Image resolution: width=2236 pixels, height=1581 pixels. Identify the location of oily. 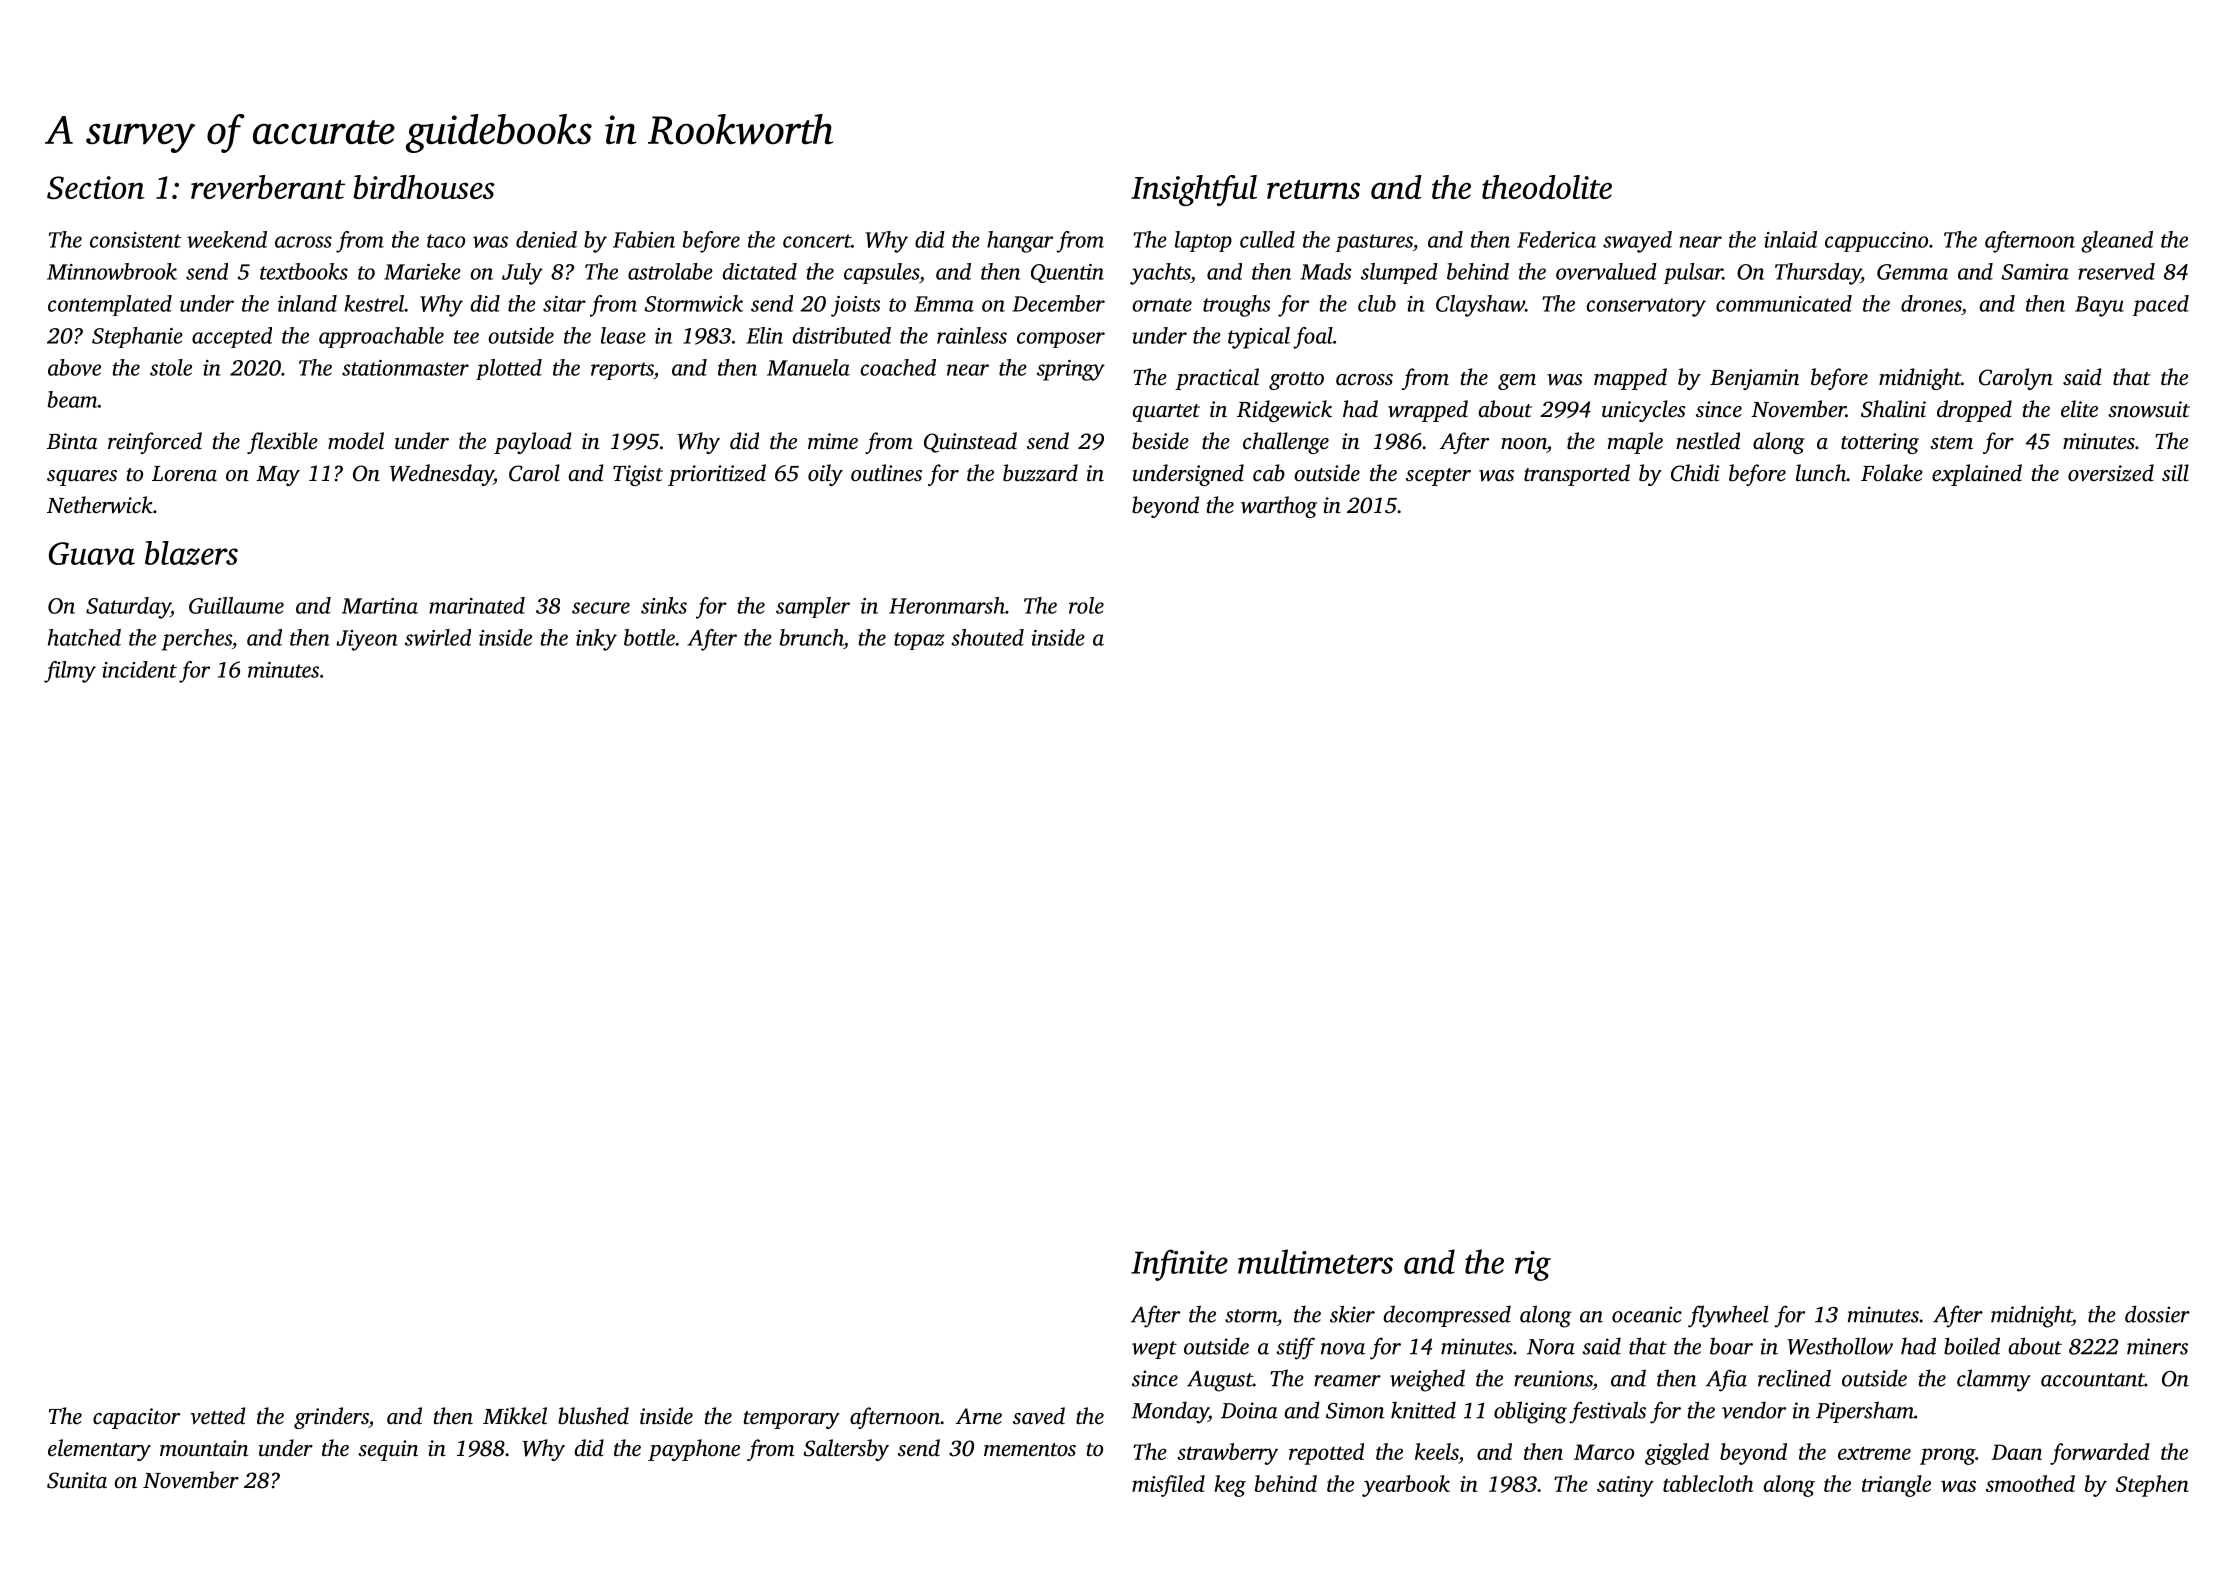
(825, 475).
